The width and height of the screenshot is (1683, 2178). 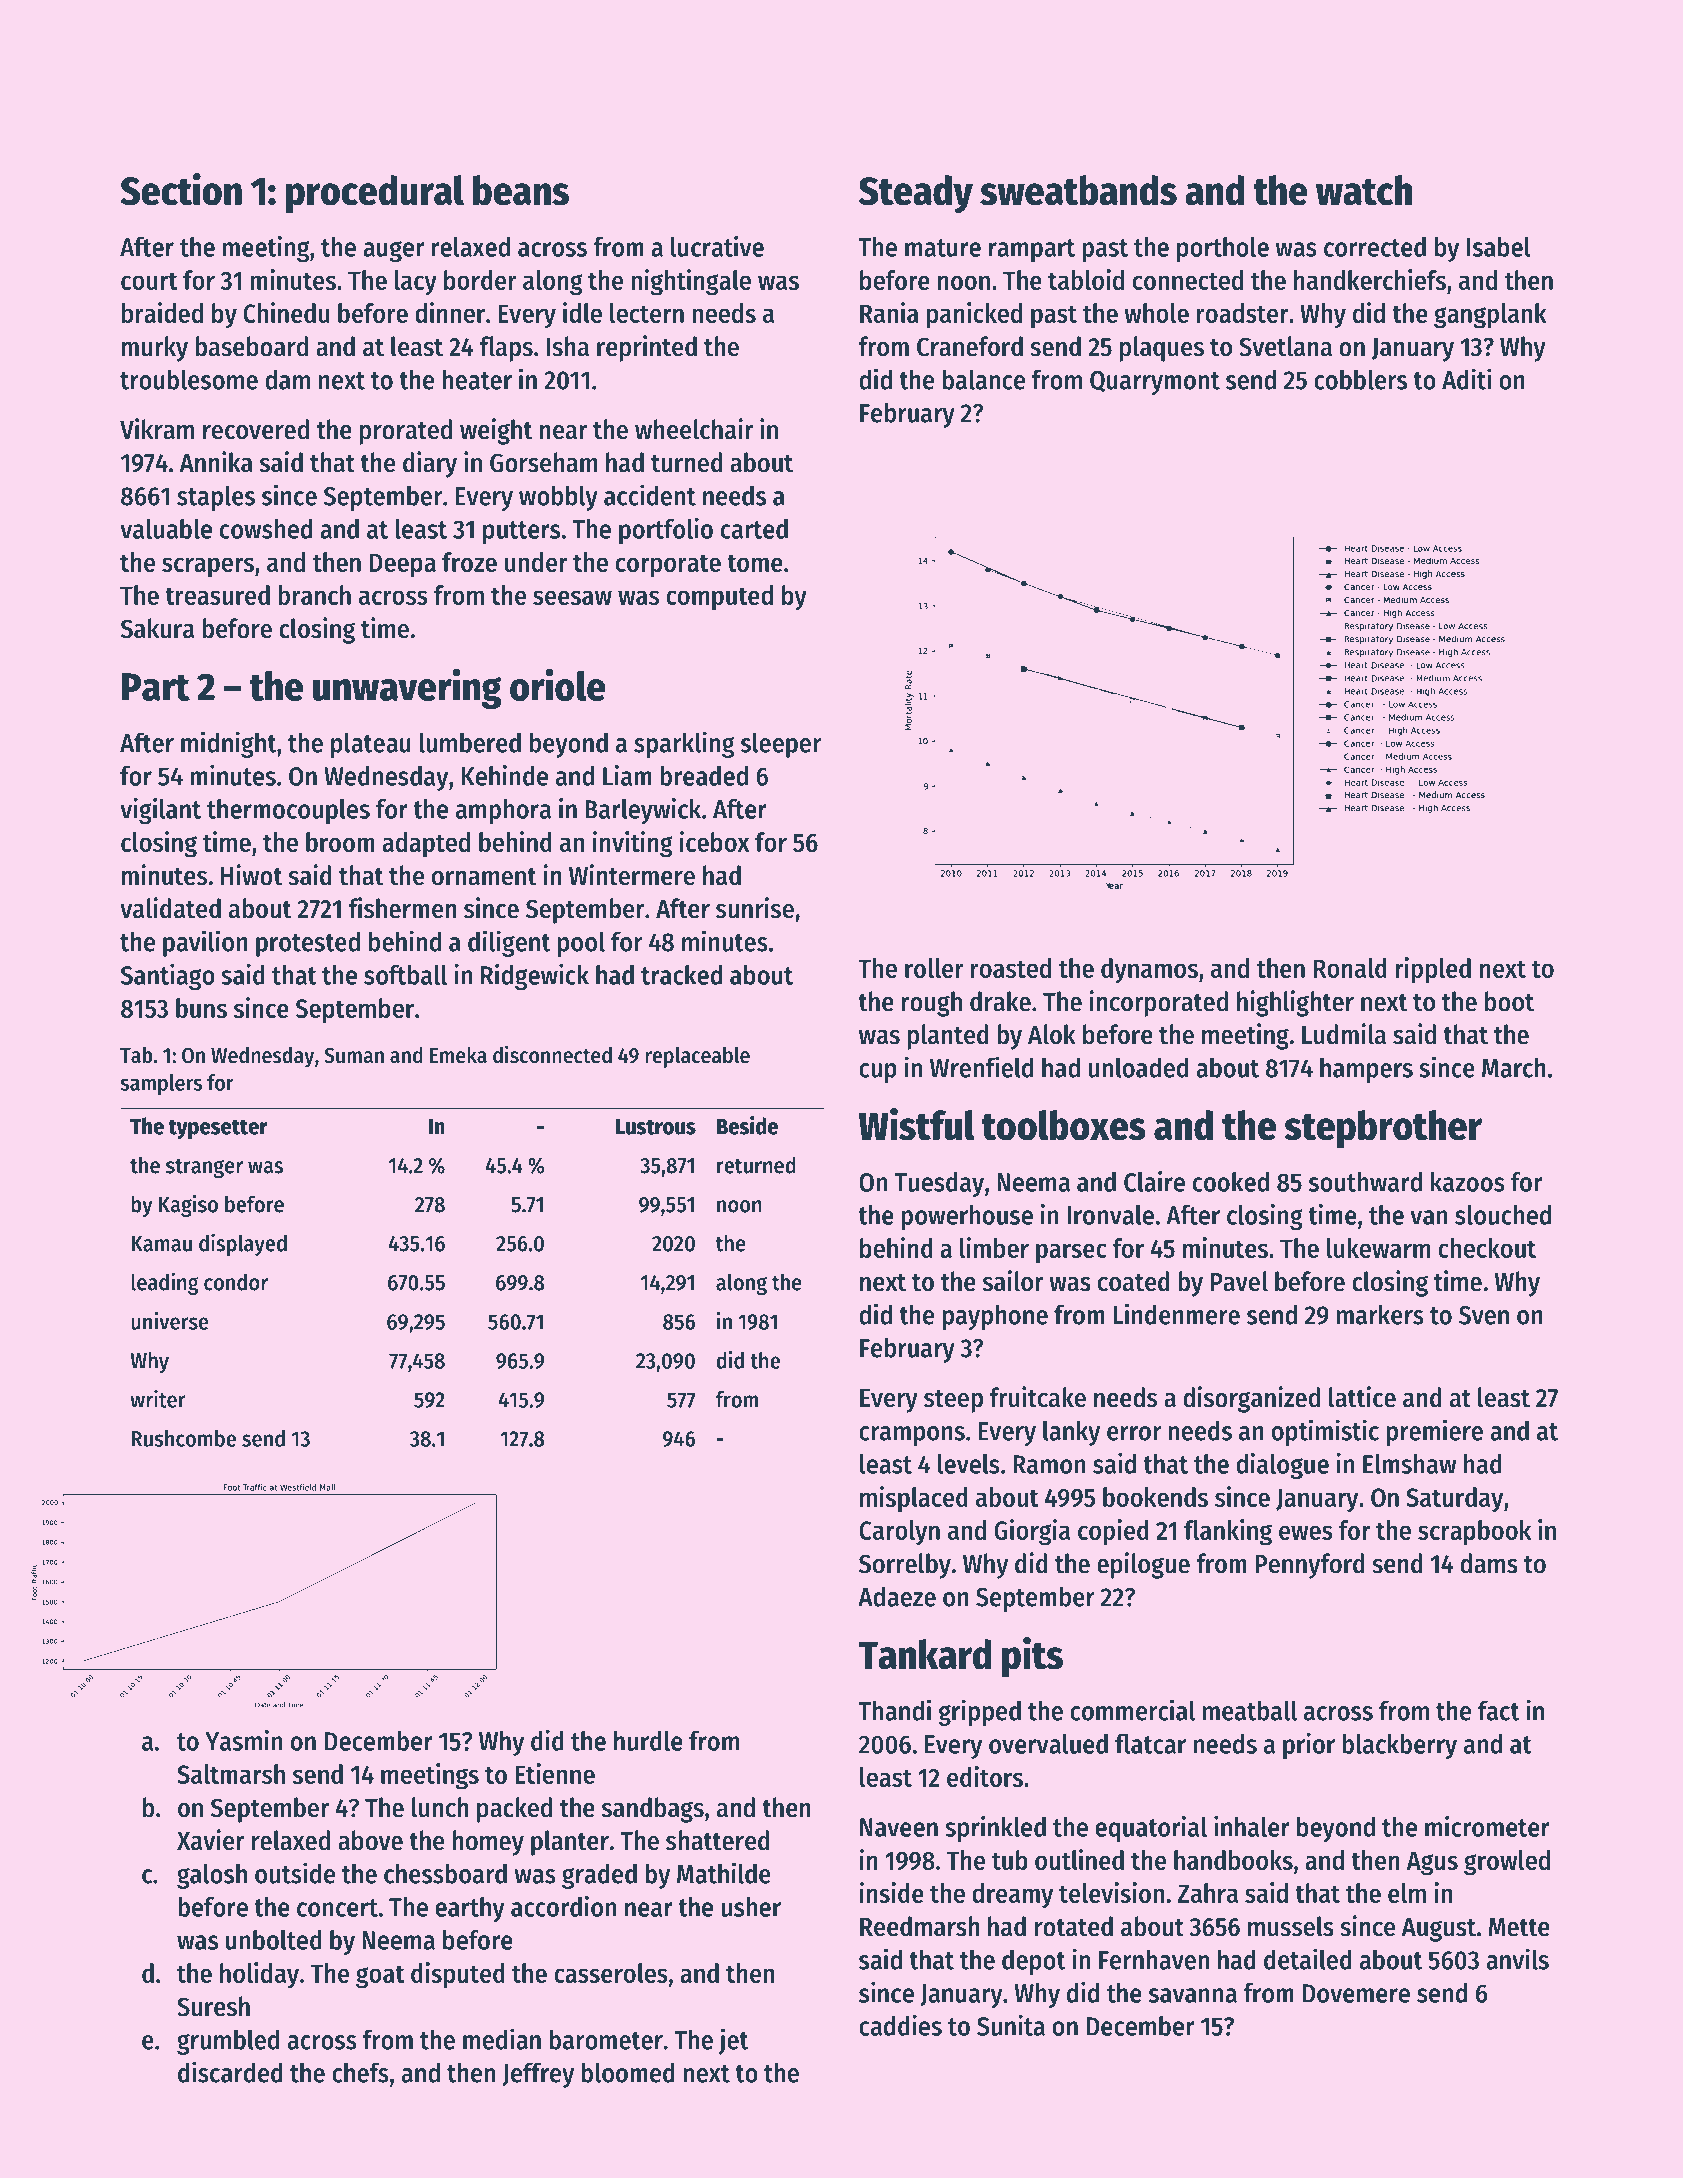 I want to click on Aditi, so click(x=1467, y=379).
